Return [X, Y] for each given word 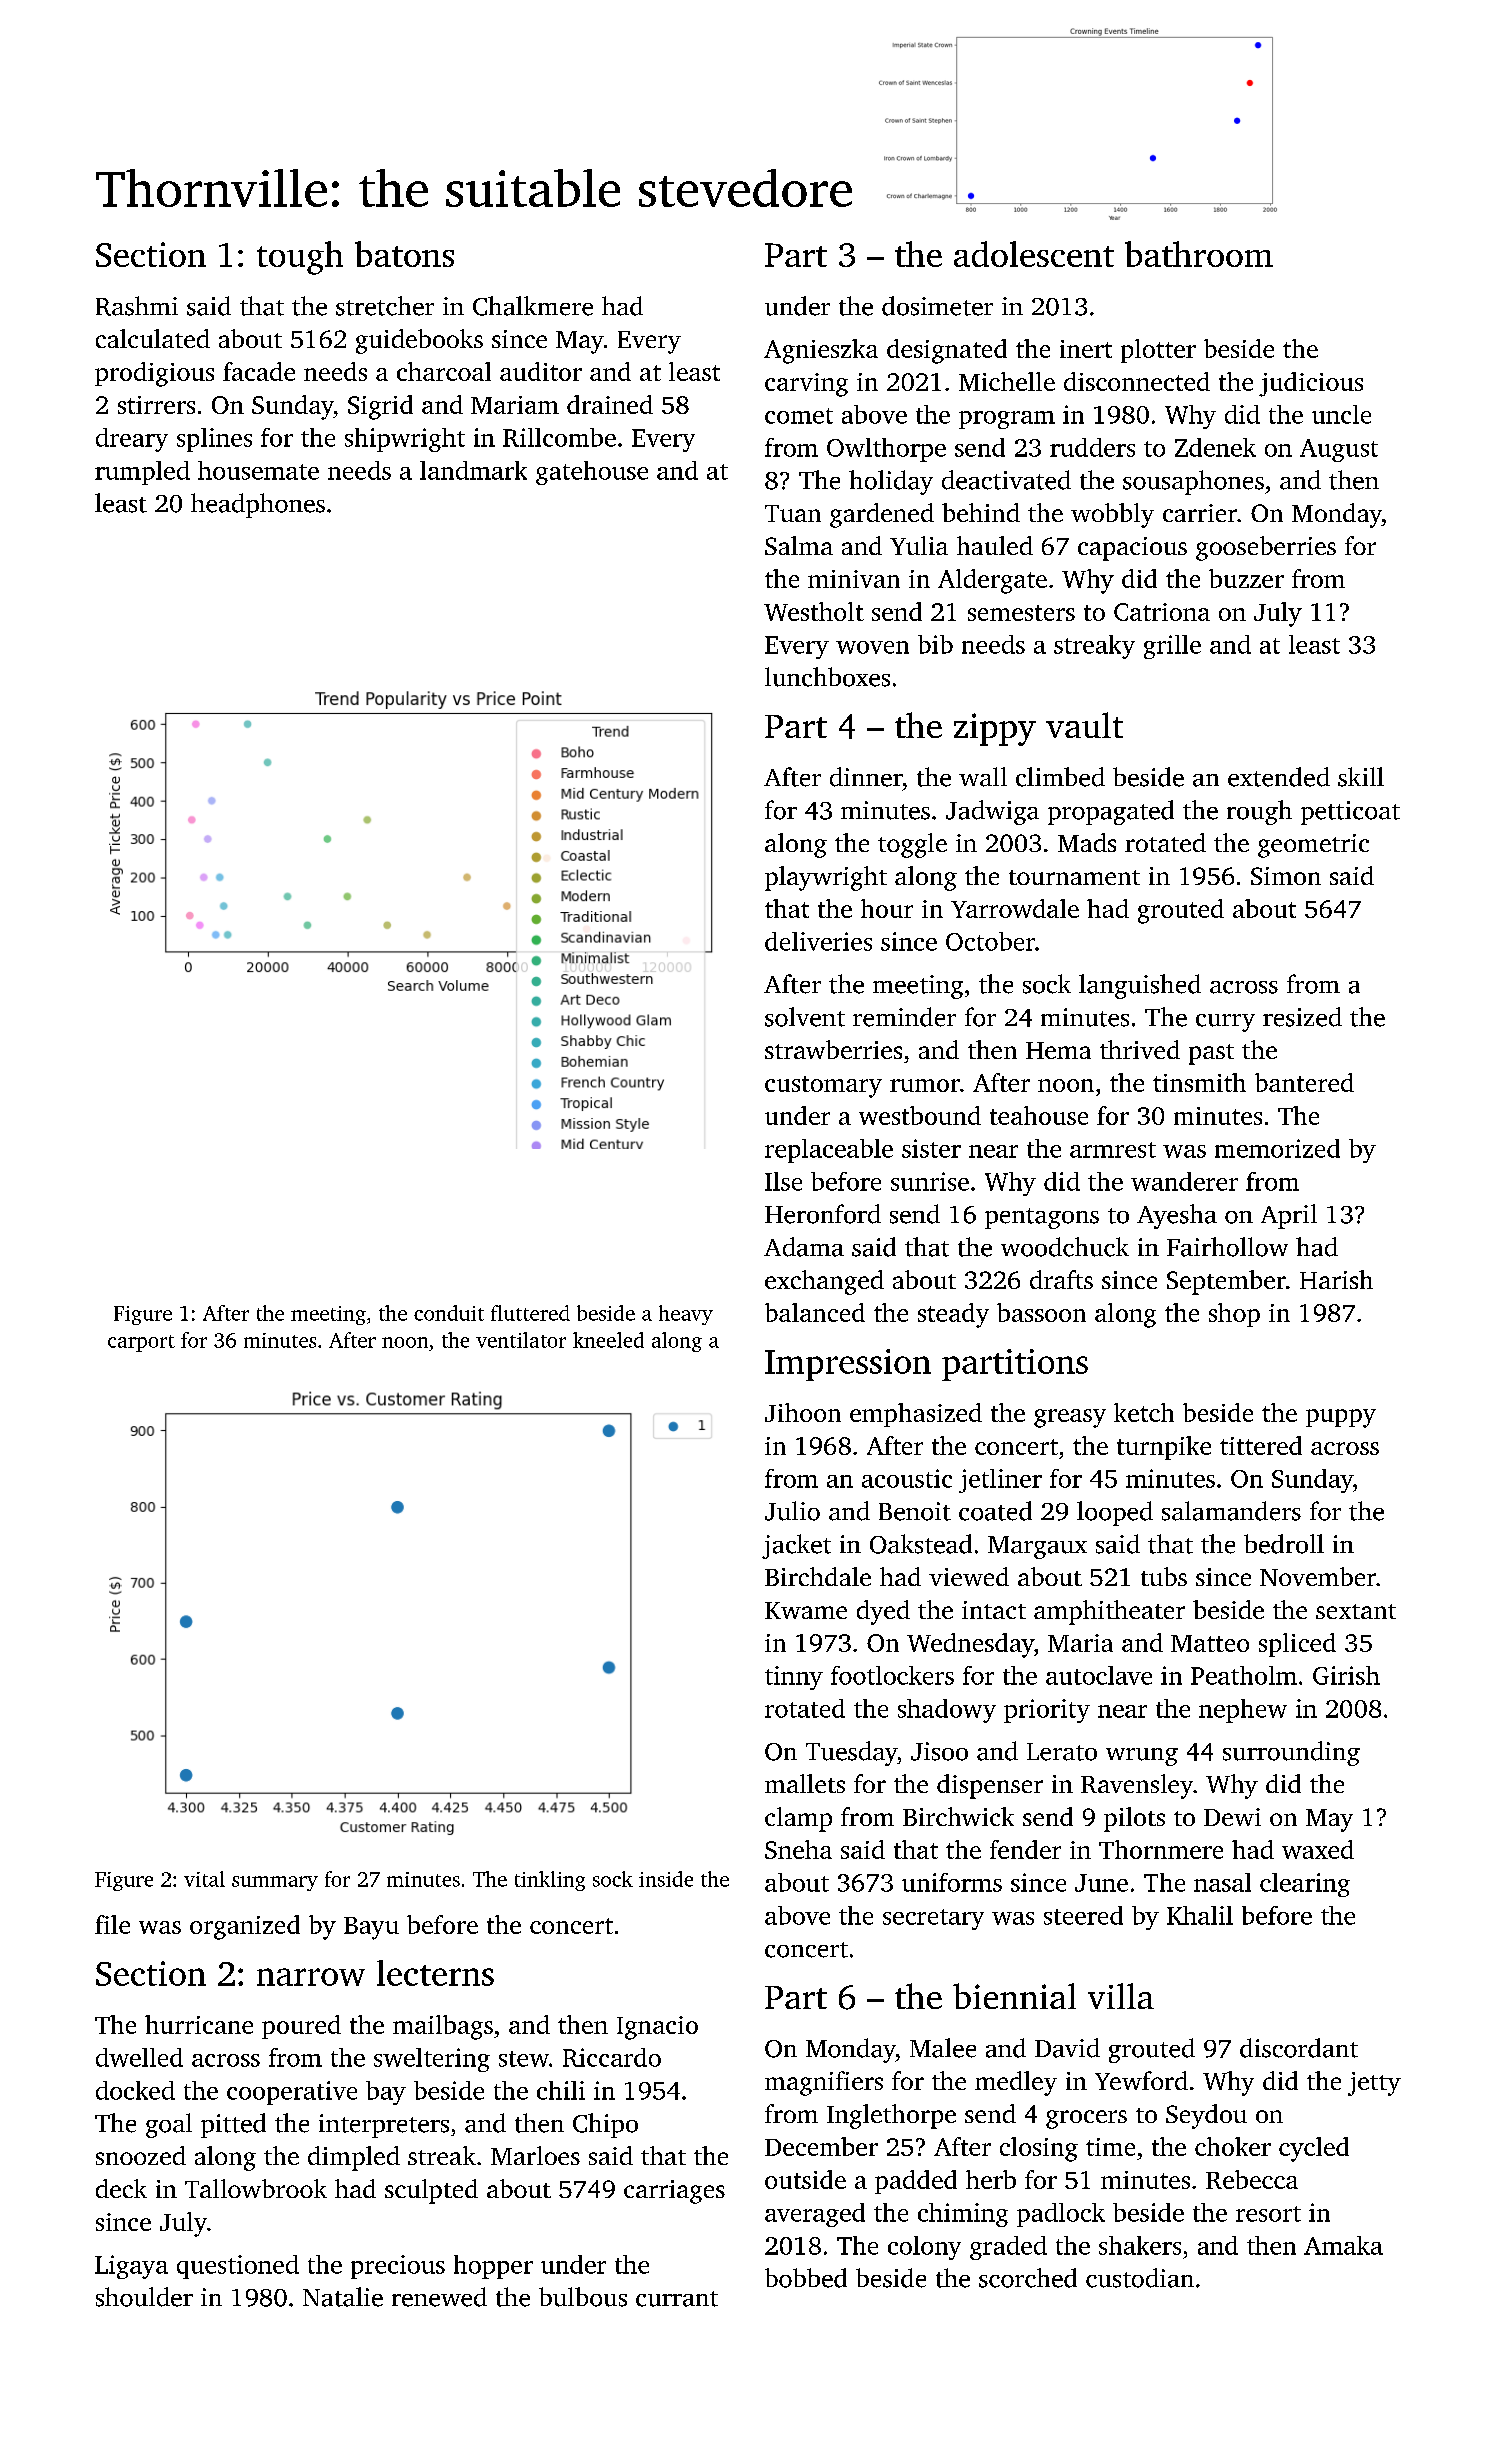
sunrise [930, 1181]
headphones [258, 505]
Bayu [371, 1928]
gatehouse [592, 473]
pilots [1134, 1819]
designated [947, 351]
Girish [1346, 1675]
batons [404, 254]
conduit [449, 1313]
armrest [1113, 1150]
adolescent [1034, 254]
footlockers [892, 1675]
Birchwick [958, 1816]
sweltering [432, 2060]
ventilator [521, 1340]
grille [1172, 647]
